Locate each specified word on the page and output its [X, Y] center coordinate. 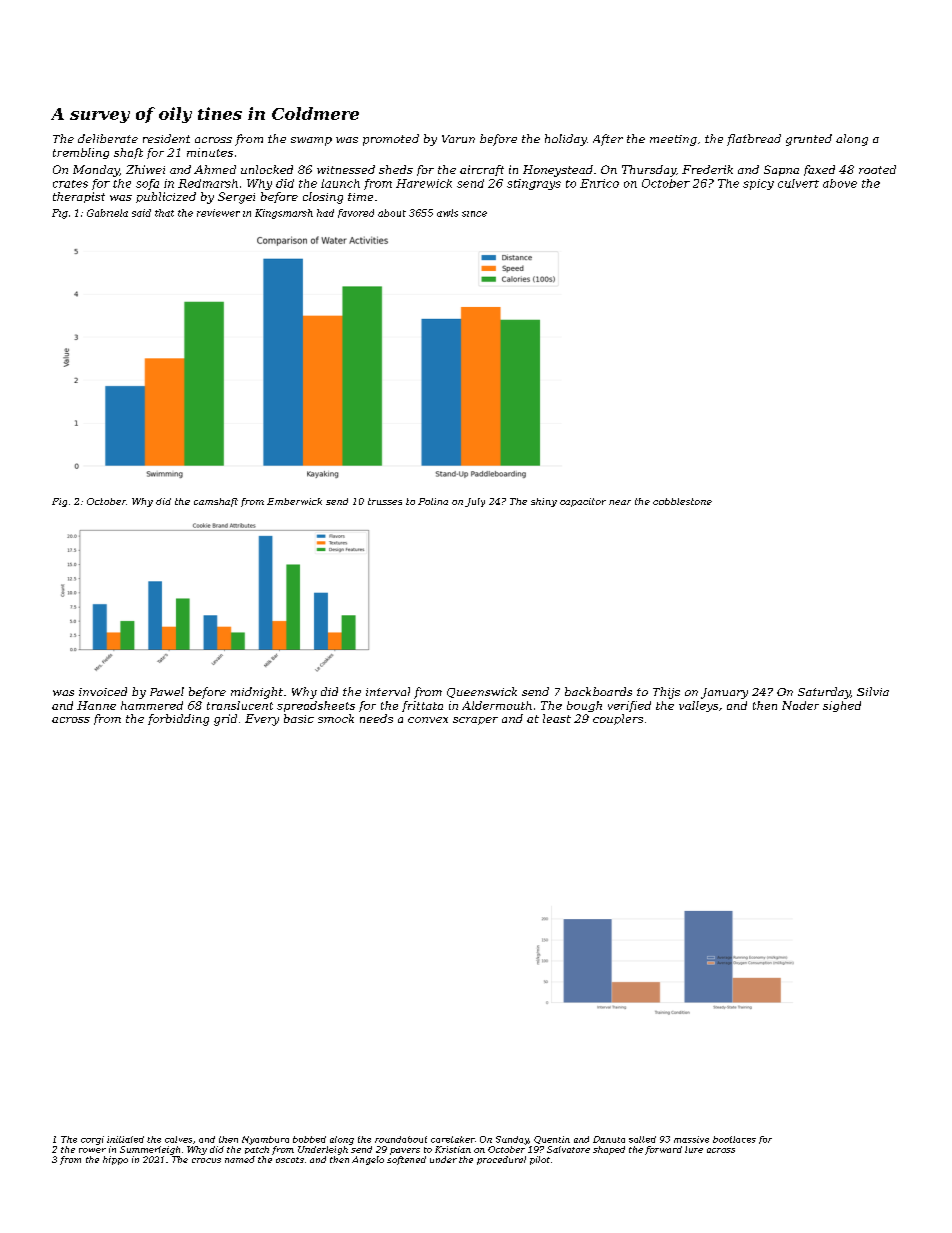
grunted [809, 140]
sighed [842, 706]
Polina [433, 501]
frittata [422, 706]
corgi [92, 1140]
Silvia [873, 691]
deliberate [108, 138]
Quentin [552, 1140]
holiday [566, 140]
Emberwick [294, 501]
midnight [257, 693]
